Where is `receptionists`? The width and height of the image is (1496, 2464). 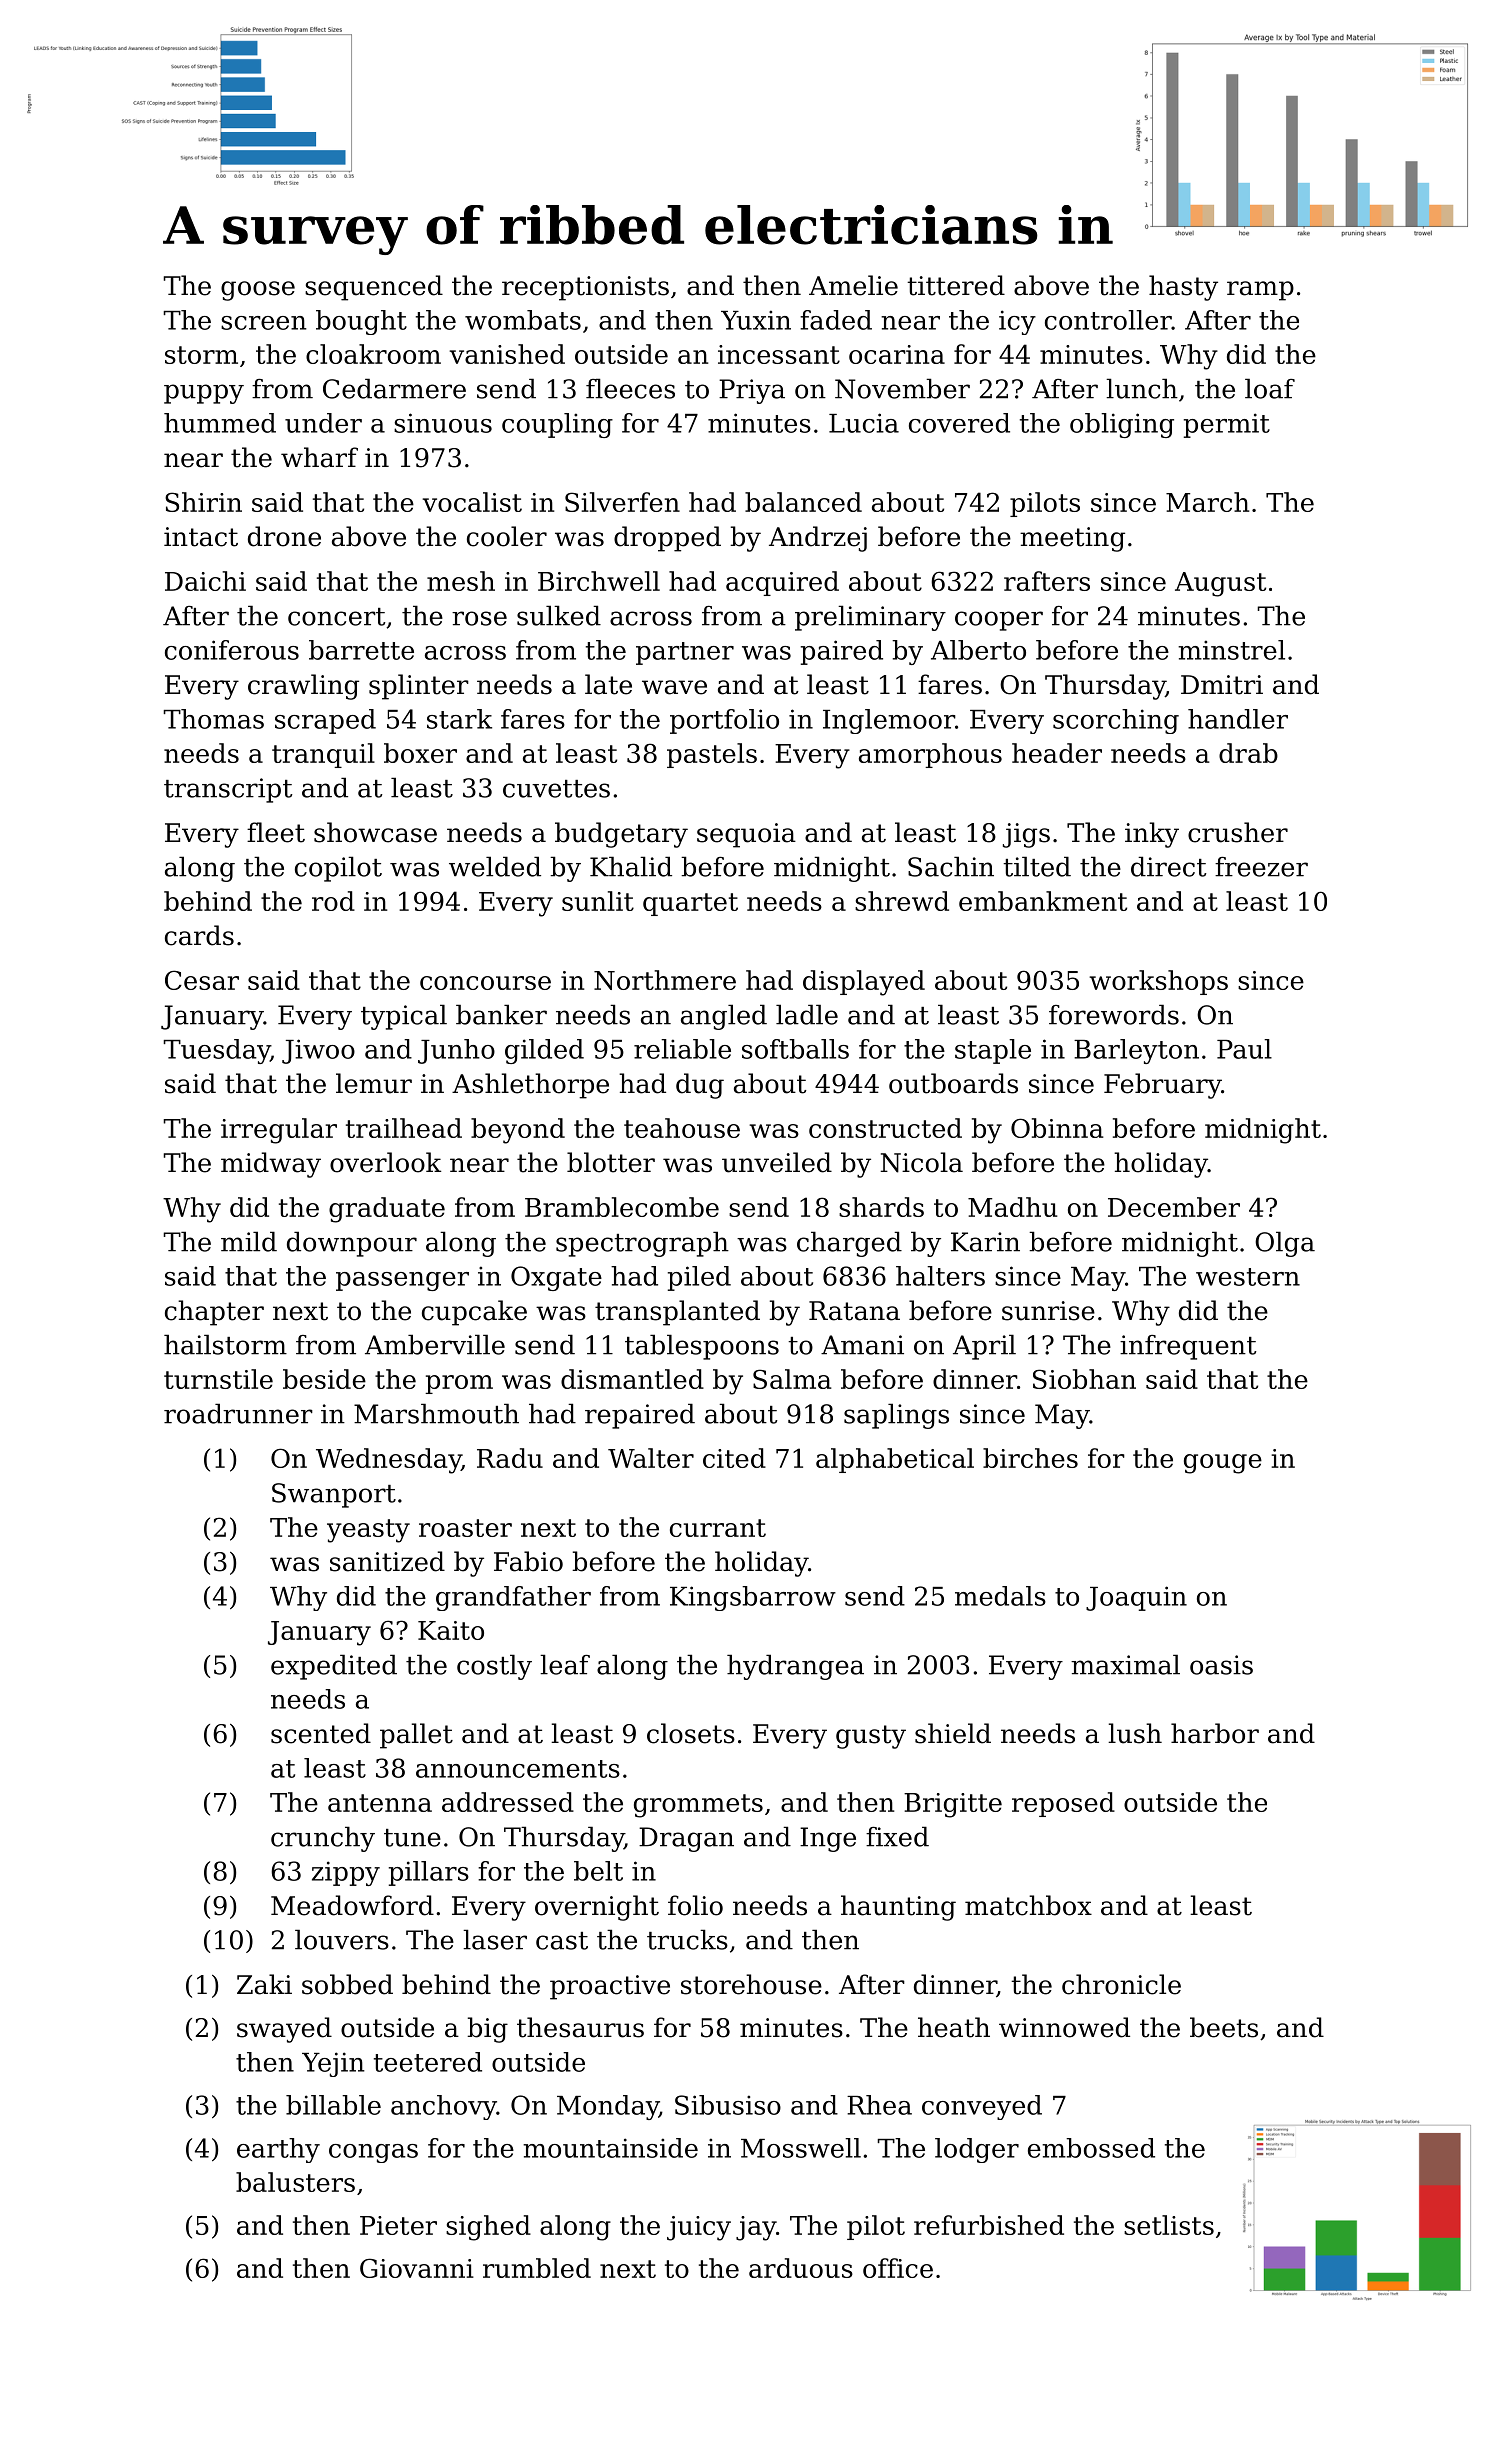 receptionists is located at coordinates (585, 288).
